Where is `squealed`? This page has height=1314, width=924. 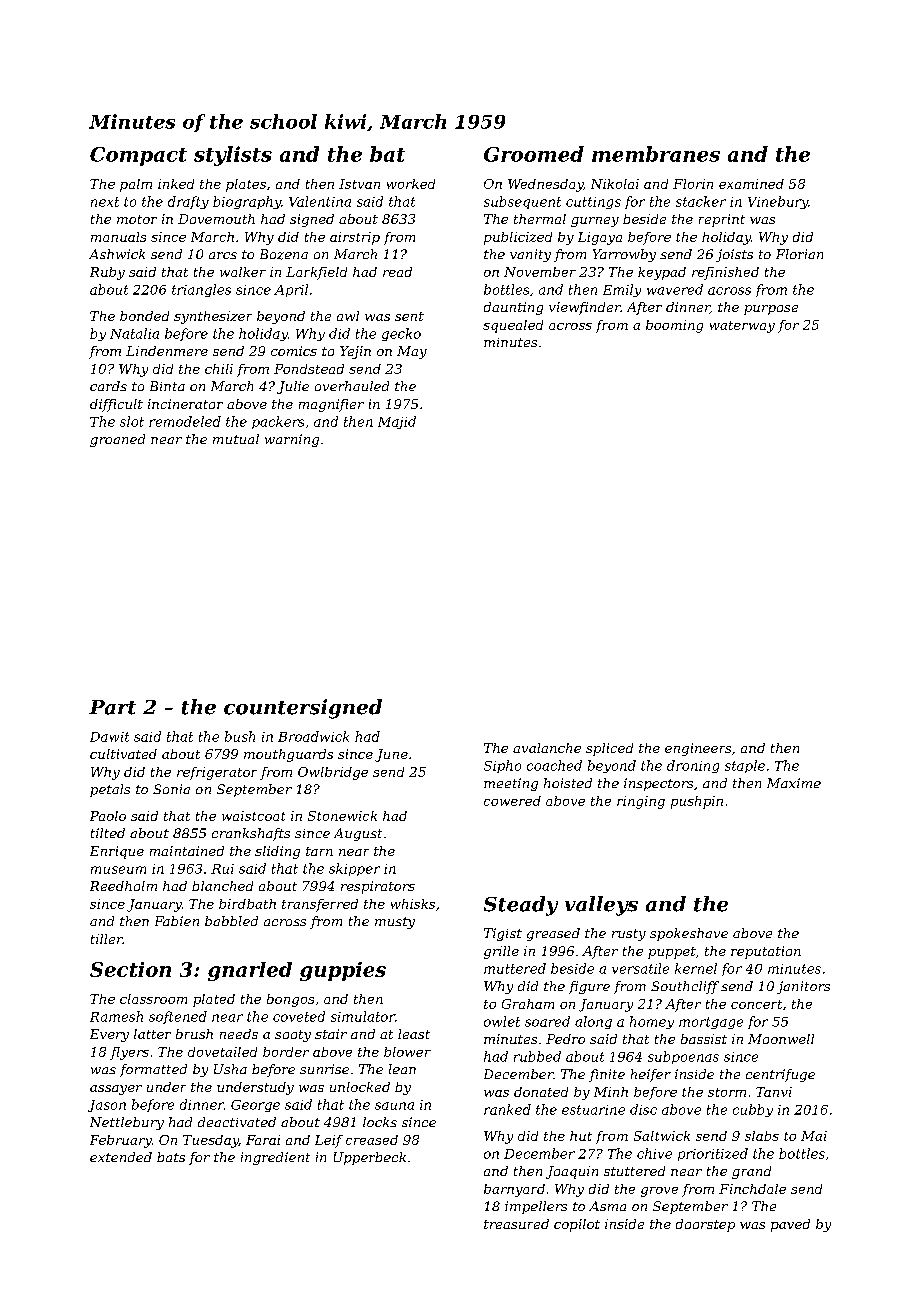 squealed is located at coordinates (513, 326).
